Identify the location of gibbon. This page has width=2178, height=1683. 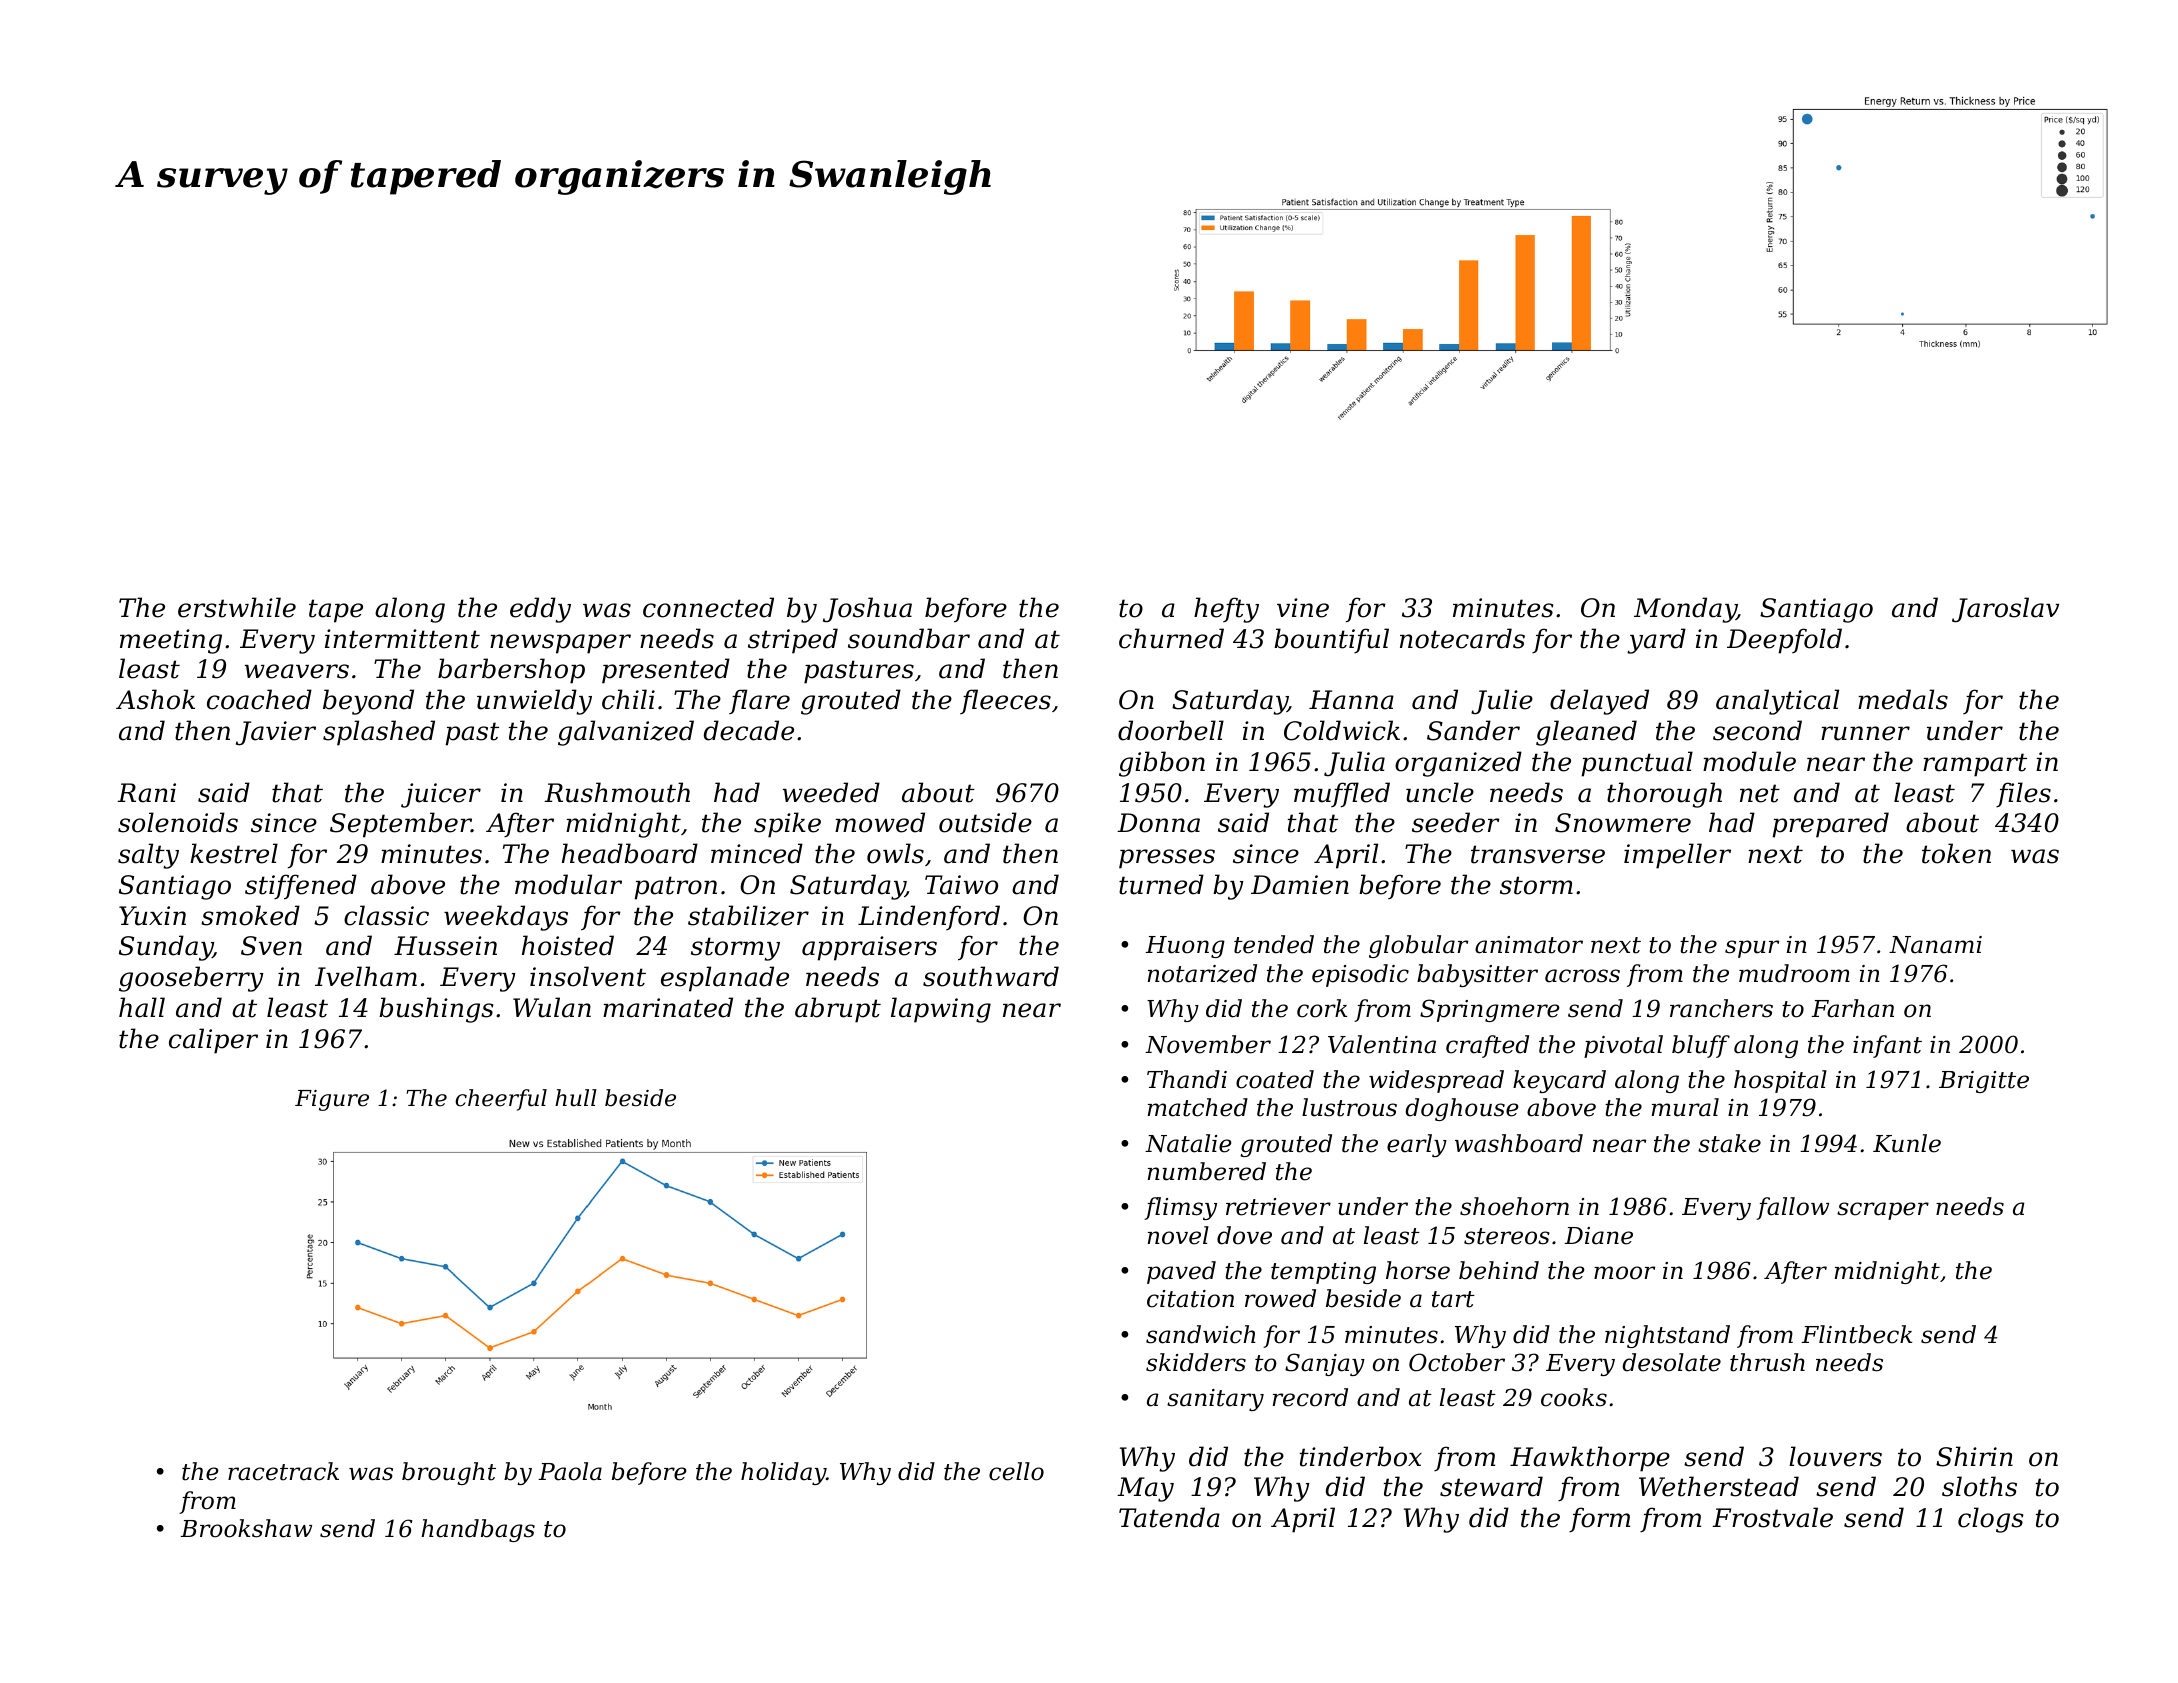
(1162, 764).
